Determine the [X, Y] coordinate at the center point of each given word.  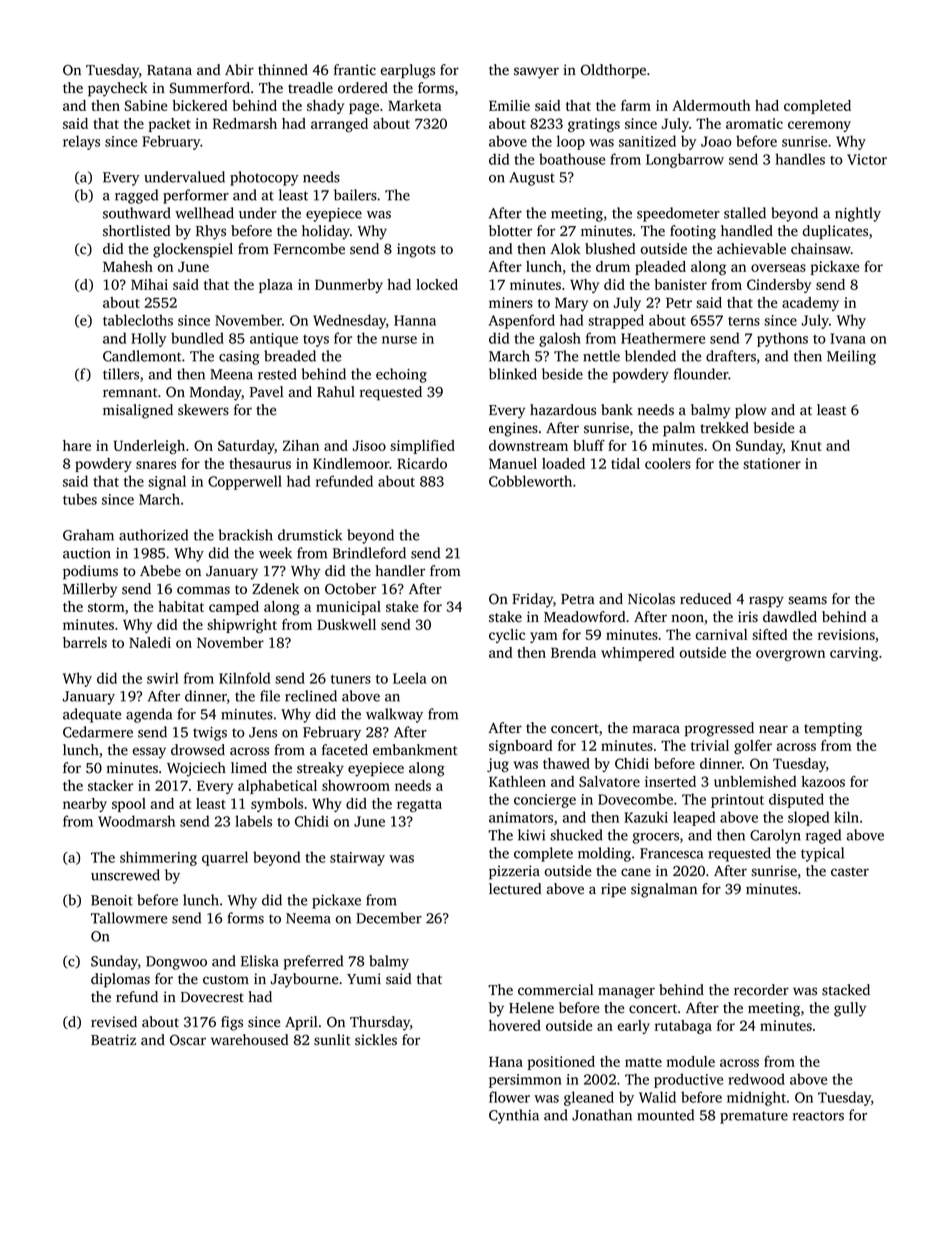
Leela [409, 678]
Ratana [169, 70]
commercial [556, 990]
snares [156, 465]
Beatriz [113, 1039]
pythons [782, 339]
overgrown [790, 655]
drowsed [198, 750]
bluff [589, 445]
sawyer [536, 73]
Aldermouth [711, 105]
